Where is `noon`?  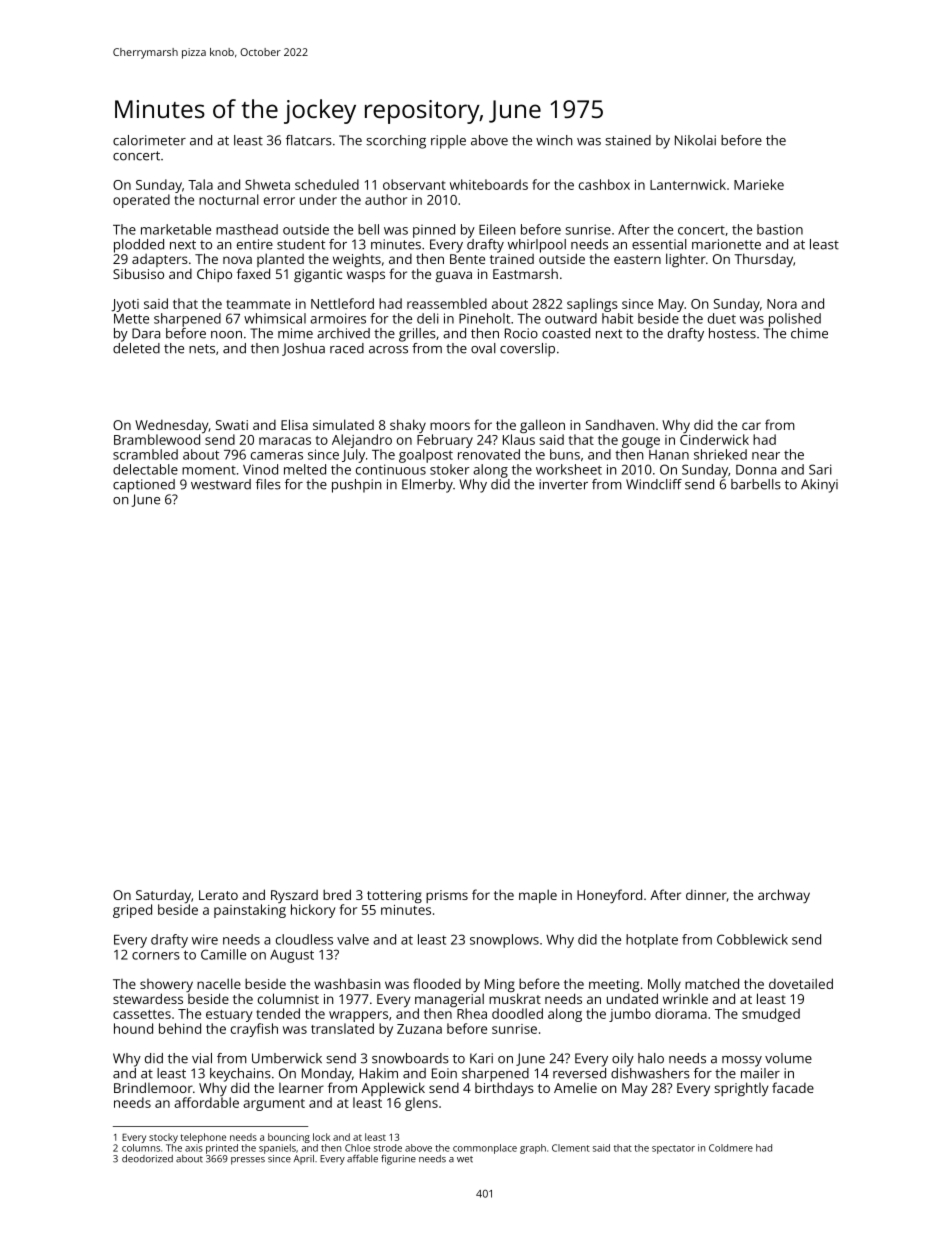
noon is located at coordinates (226, 335).
